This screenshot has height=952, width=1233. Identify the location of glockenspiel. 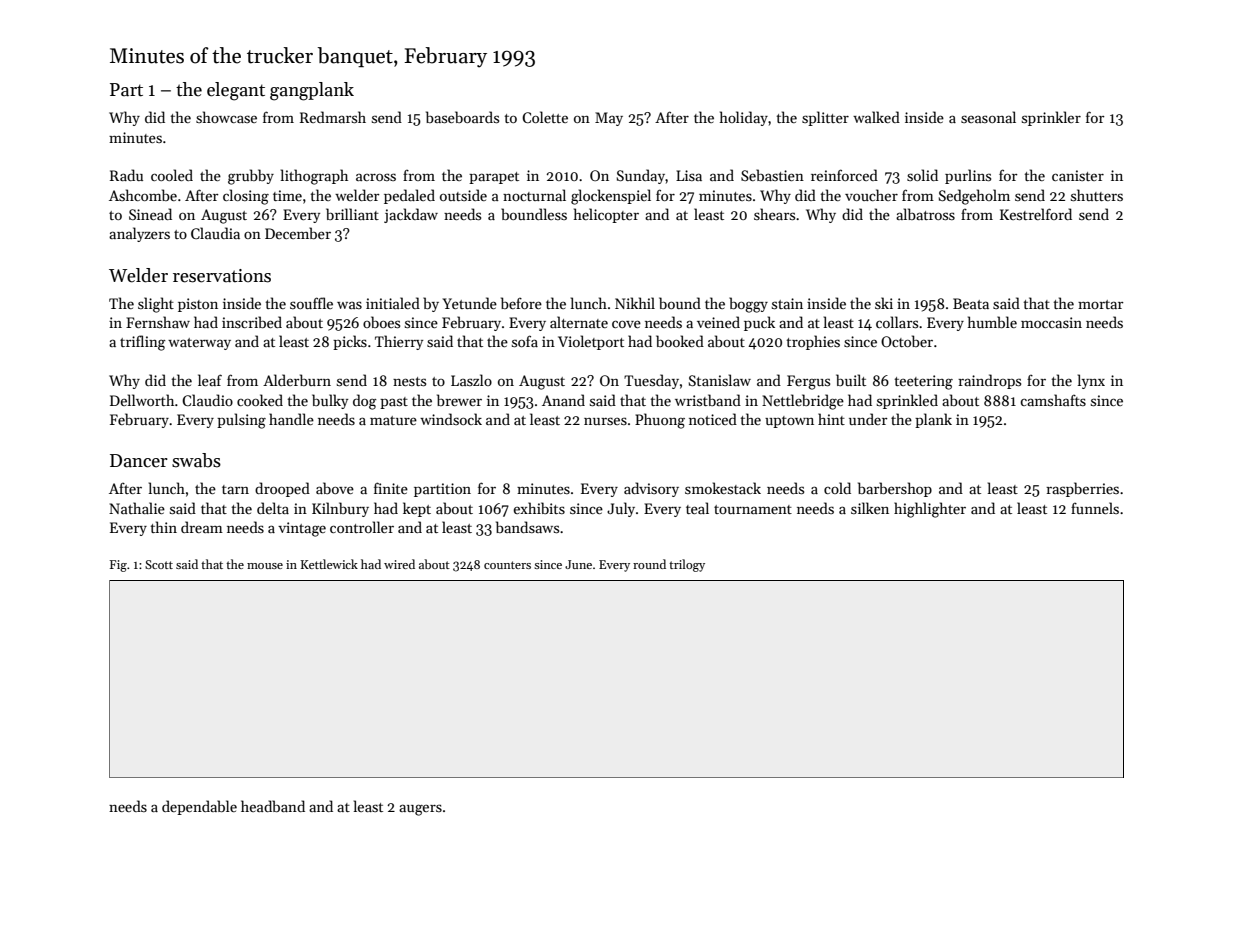
(611, 197).
